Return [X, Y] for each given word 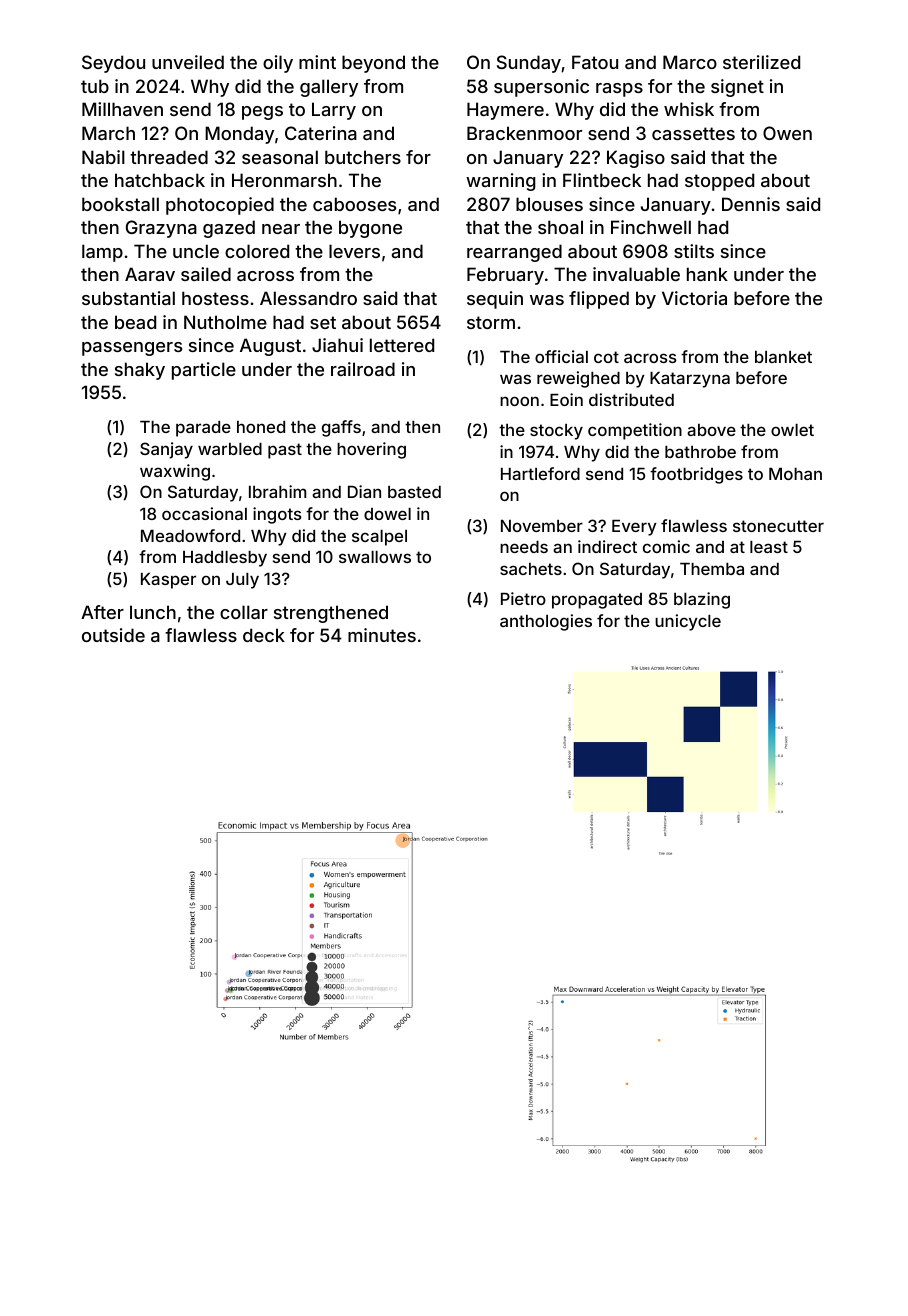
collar [244, 612]
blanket [783, 357]
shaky [140, 371]
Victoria [694, 298]
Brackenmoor [524, 133]
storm [491, 322]
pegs [262, 113]
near [281, 229]
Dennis [751, 204]
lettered [402, 345]
